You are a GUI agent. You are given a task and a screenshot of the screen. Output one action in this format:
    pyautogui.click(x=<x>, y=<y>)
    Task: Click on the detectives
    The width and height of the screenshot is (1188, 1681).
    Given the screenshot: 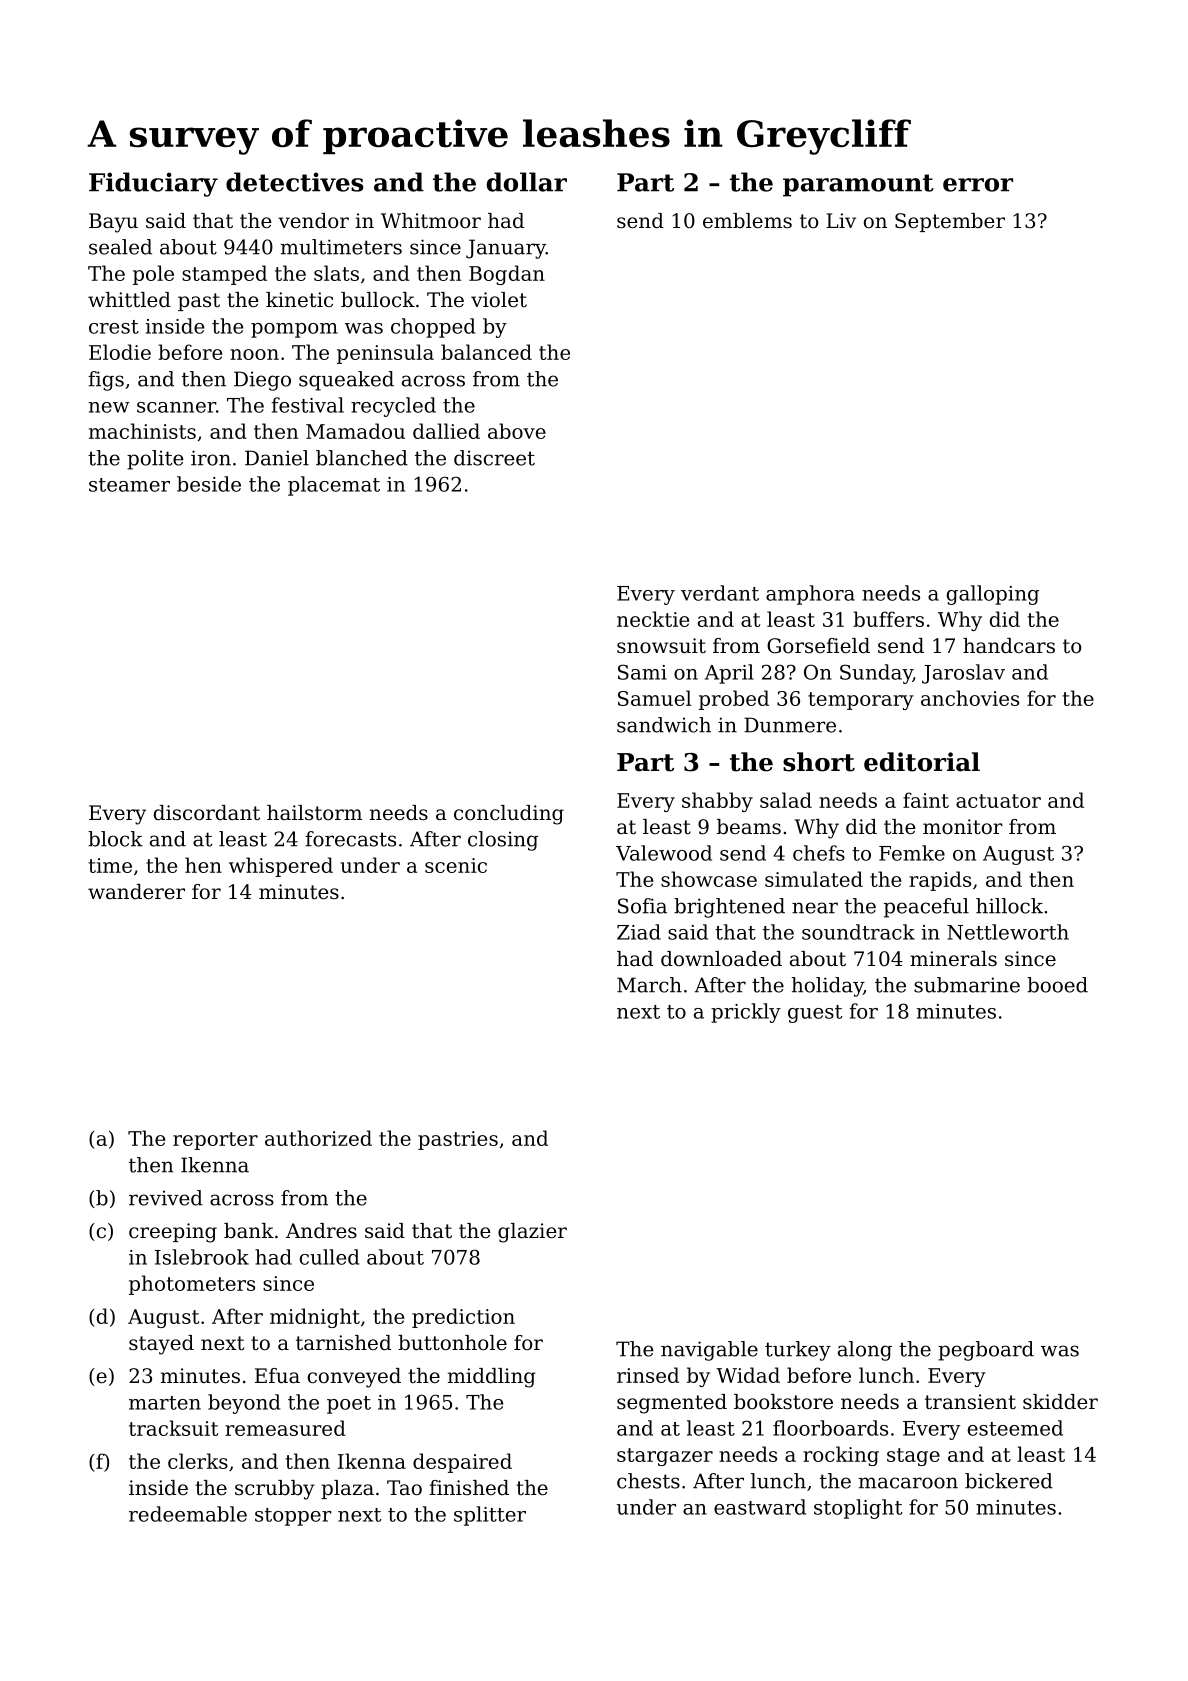 What is the action you would take?
    pyautogui.click(x=295, y=182)
